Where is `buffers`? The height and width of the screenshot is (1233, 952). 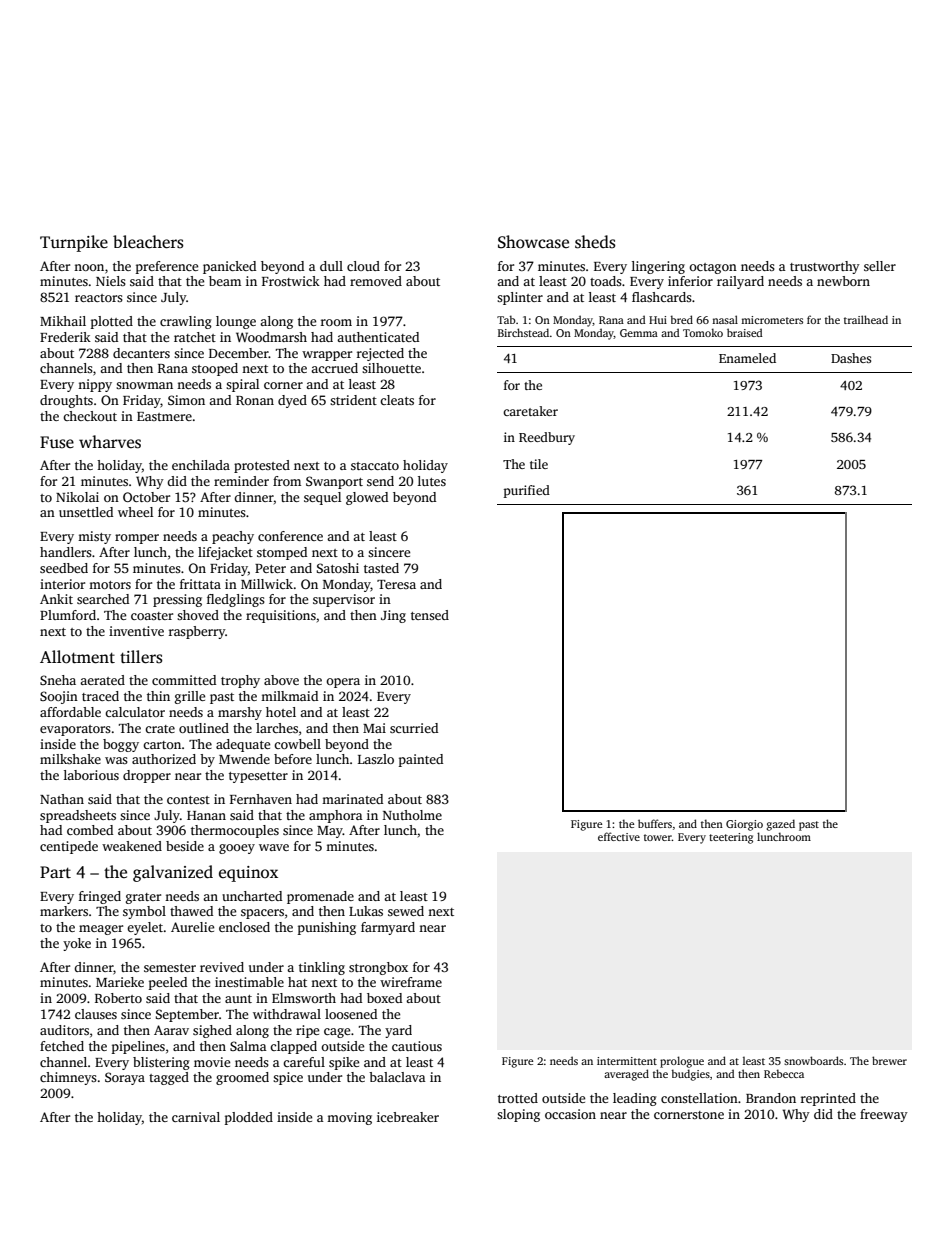
buffers is located at coordinates (655, 823).
